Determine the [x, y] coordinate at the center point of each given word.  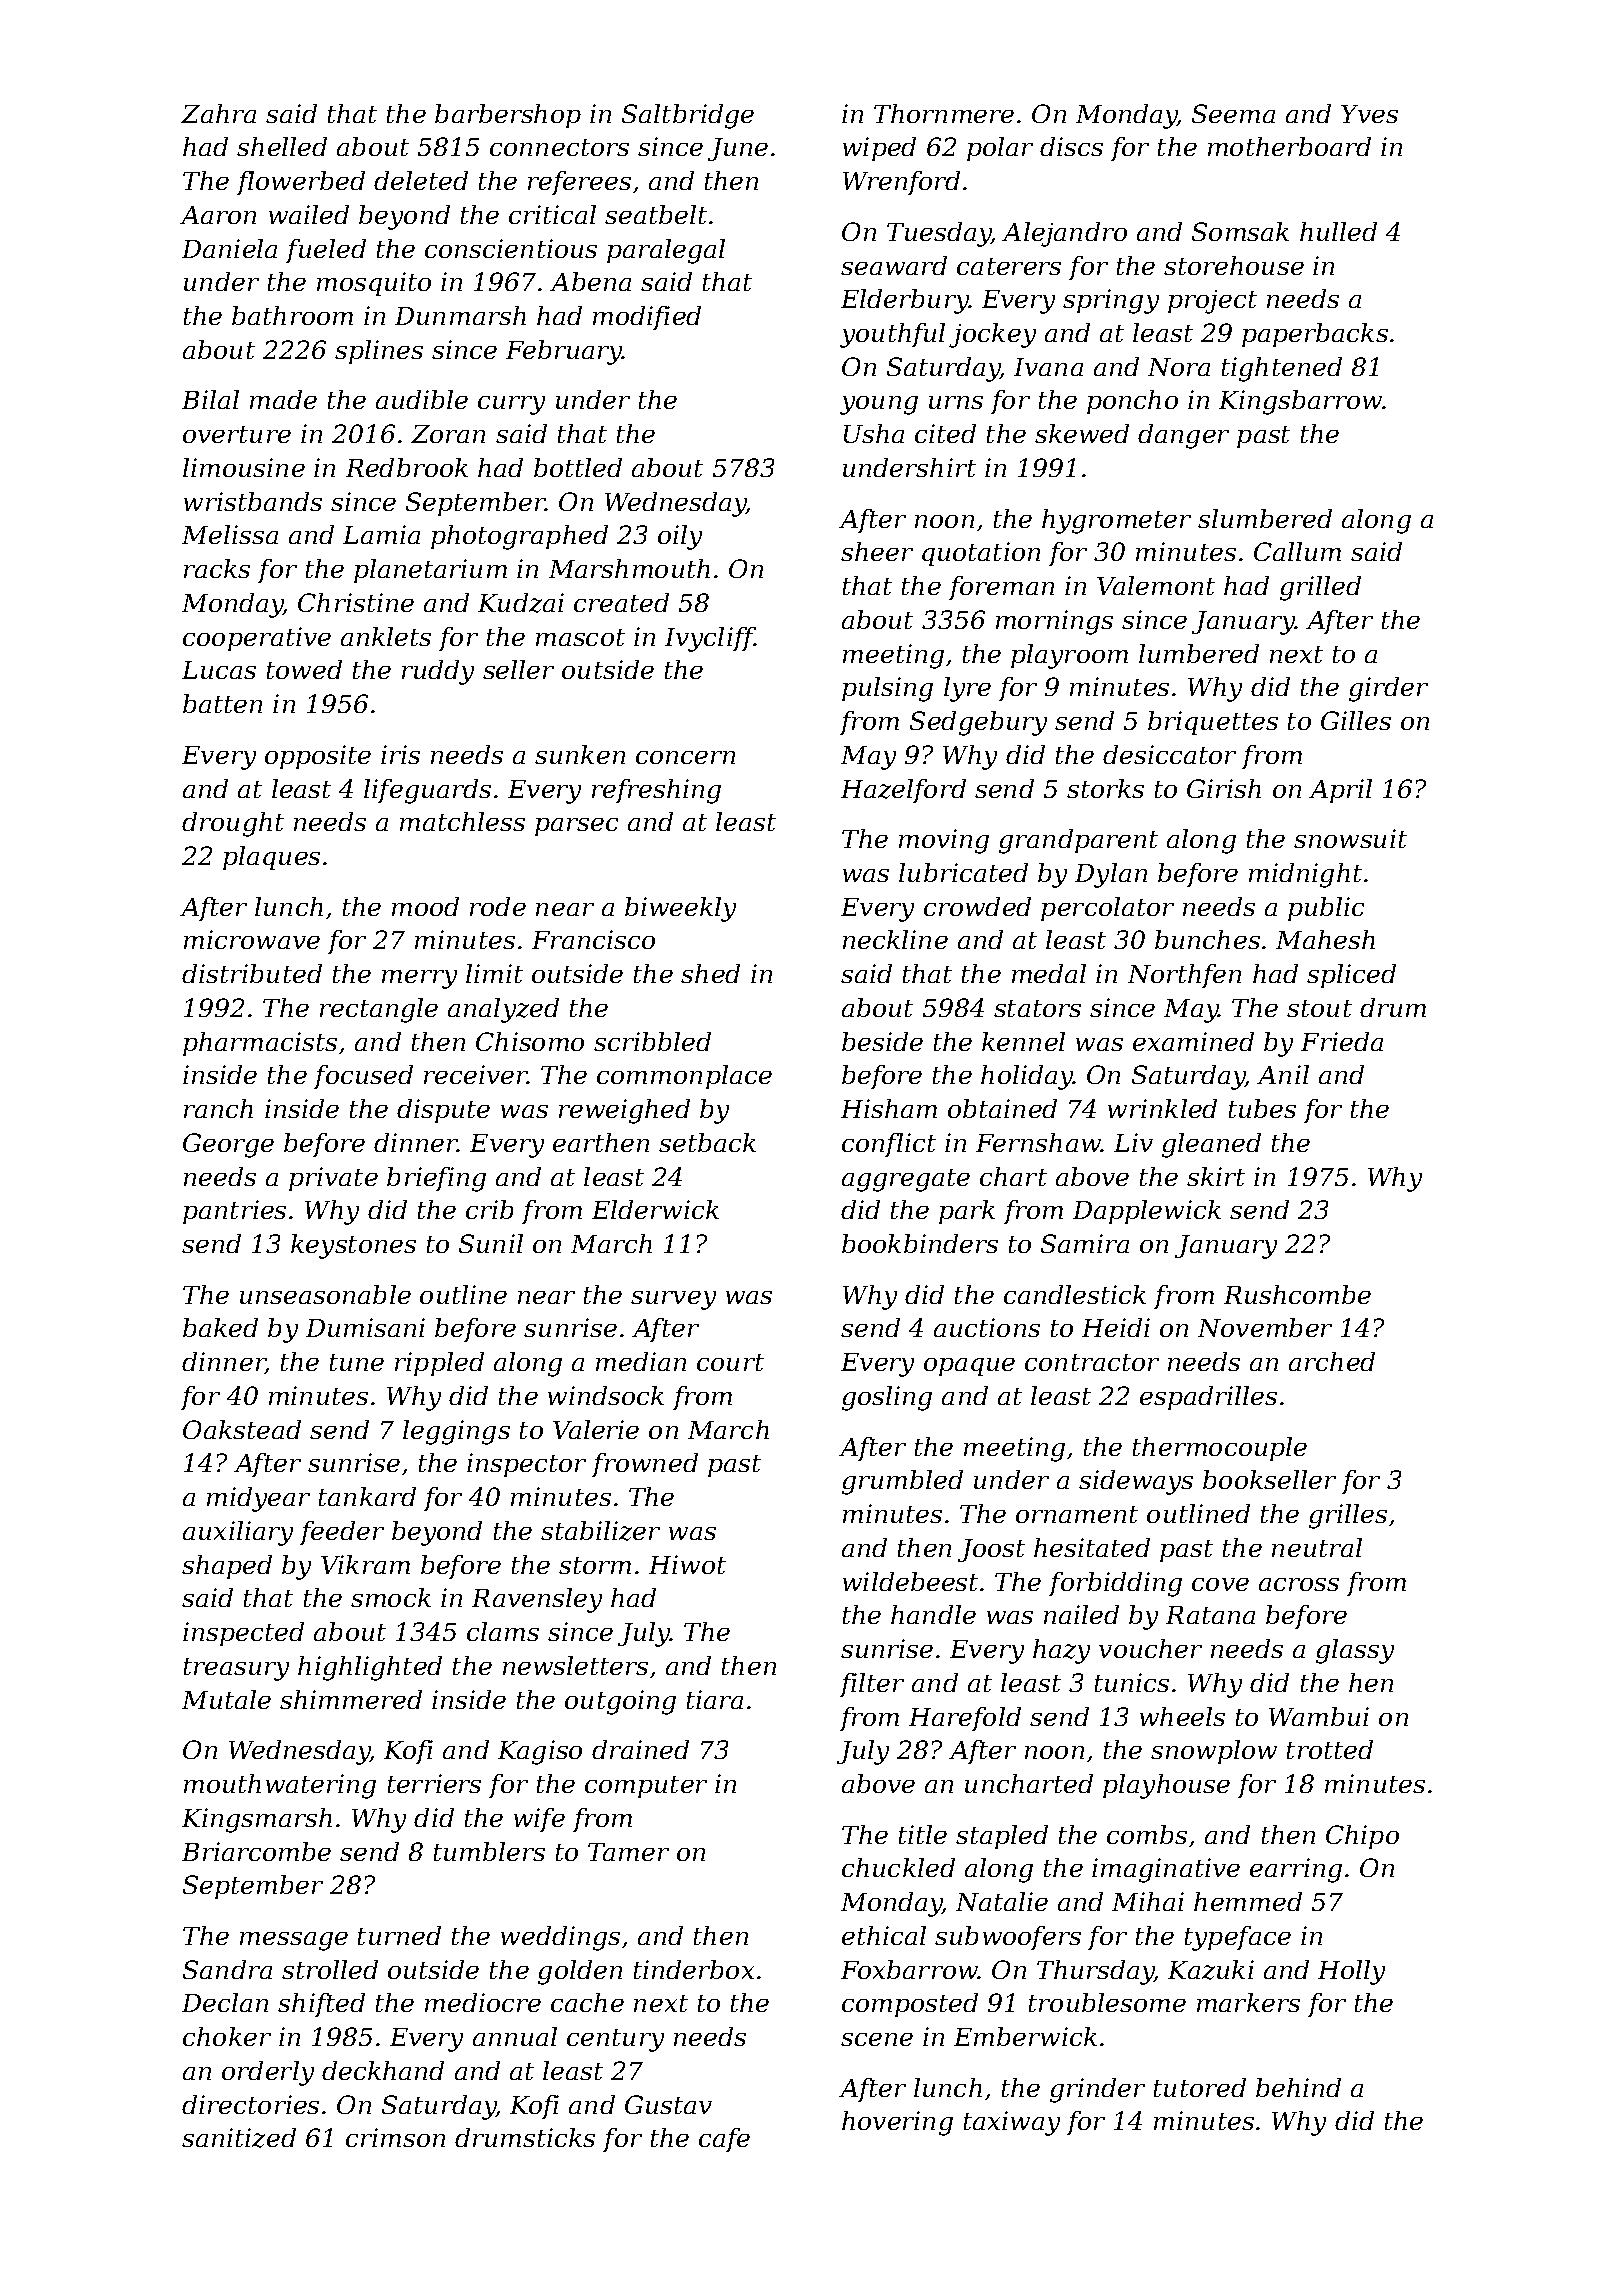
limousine [244, 467]
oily [680, 537]
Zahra [218, 113]
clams [503, 1631]
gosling [887, 1398]
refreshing [656, 791]
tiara [715, 1699]
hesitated [1092, 1547]
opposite [318, 757]
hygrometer [1116, 521]
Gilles [1356, 720]
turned [399, 1935]
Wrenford [901, 183]
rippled [439, 1364]
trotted [1330, 1749]
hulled [1338, 231]
